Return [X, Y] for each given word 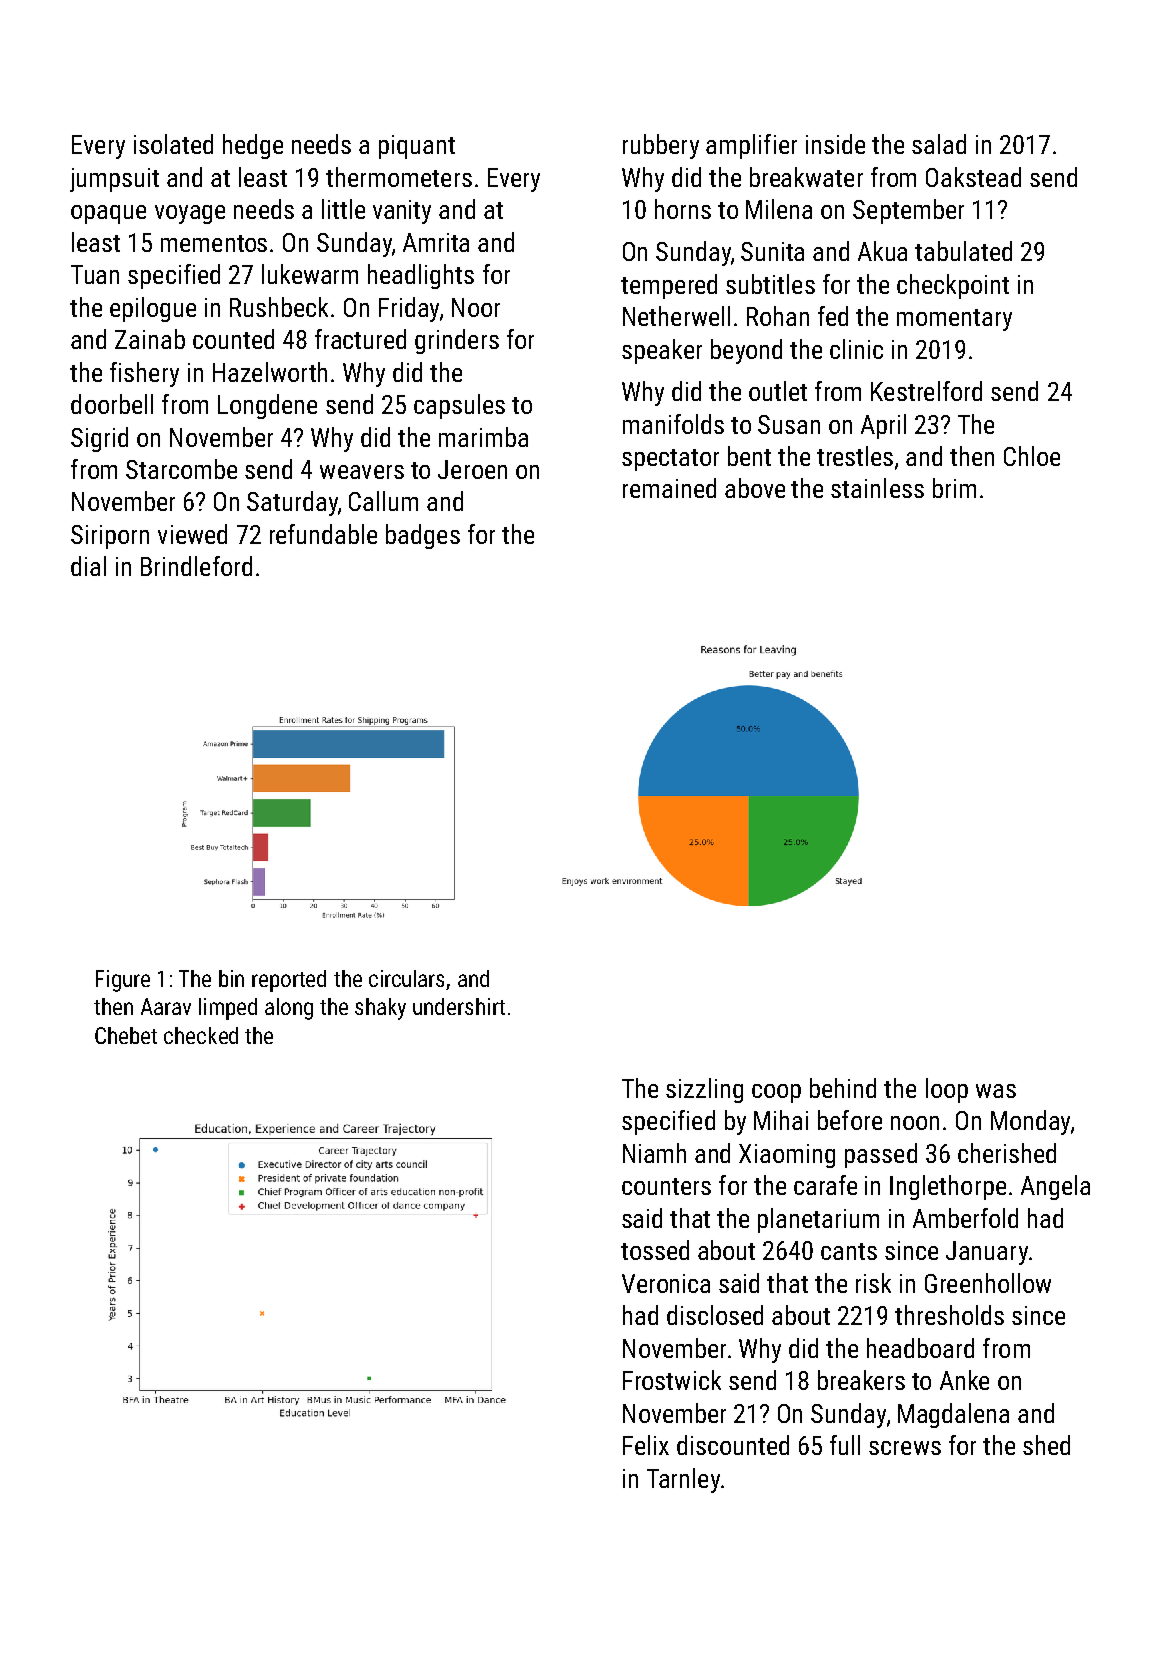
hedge [253, 146]
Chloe [1032, 456]
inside [835, 144]
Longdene [267, 406]
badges [423, 536]
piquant [417, 147]
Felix [646, 1445]
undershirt [459, 1006]
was [996, 1091]
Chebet [126, 1035]
